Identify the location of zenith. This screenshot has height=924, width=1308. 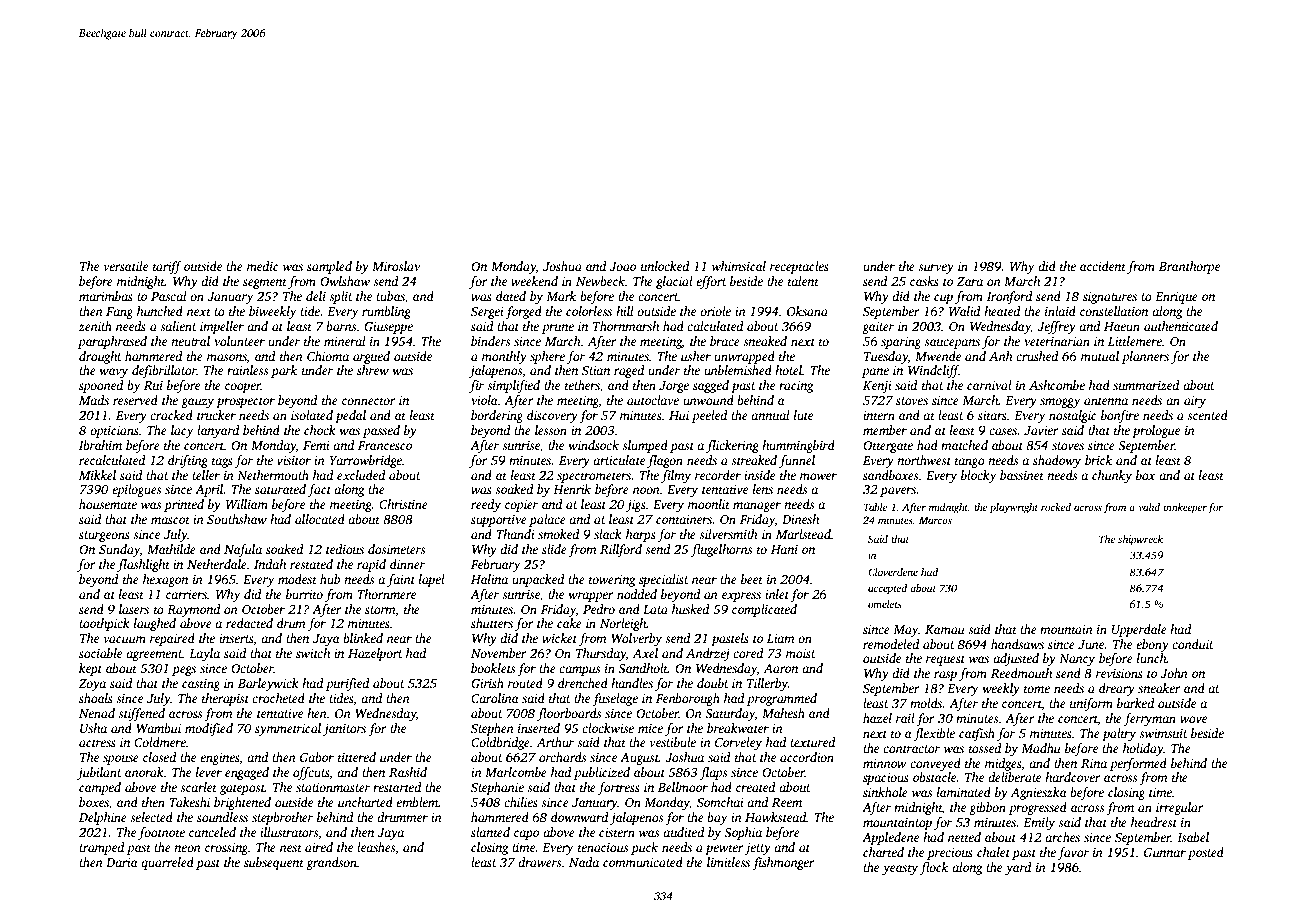
(95, 326).
